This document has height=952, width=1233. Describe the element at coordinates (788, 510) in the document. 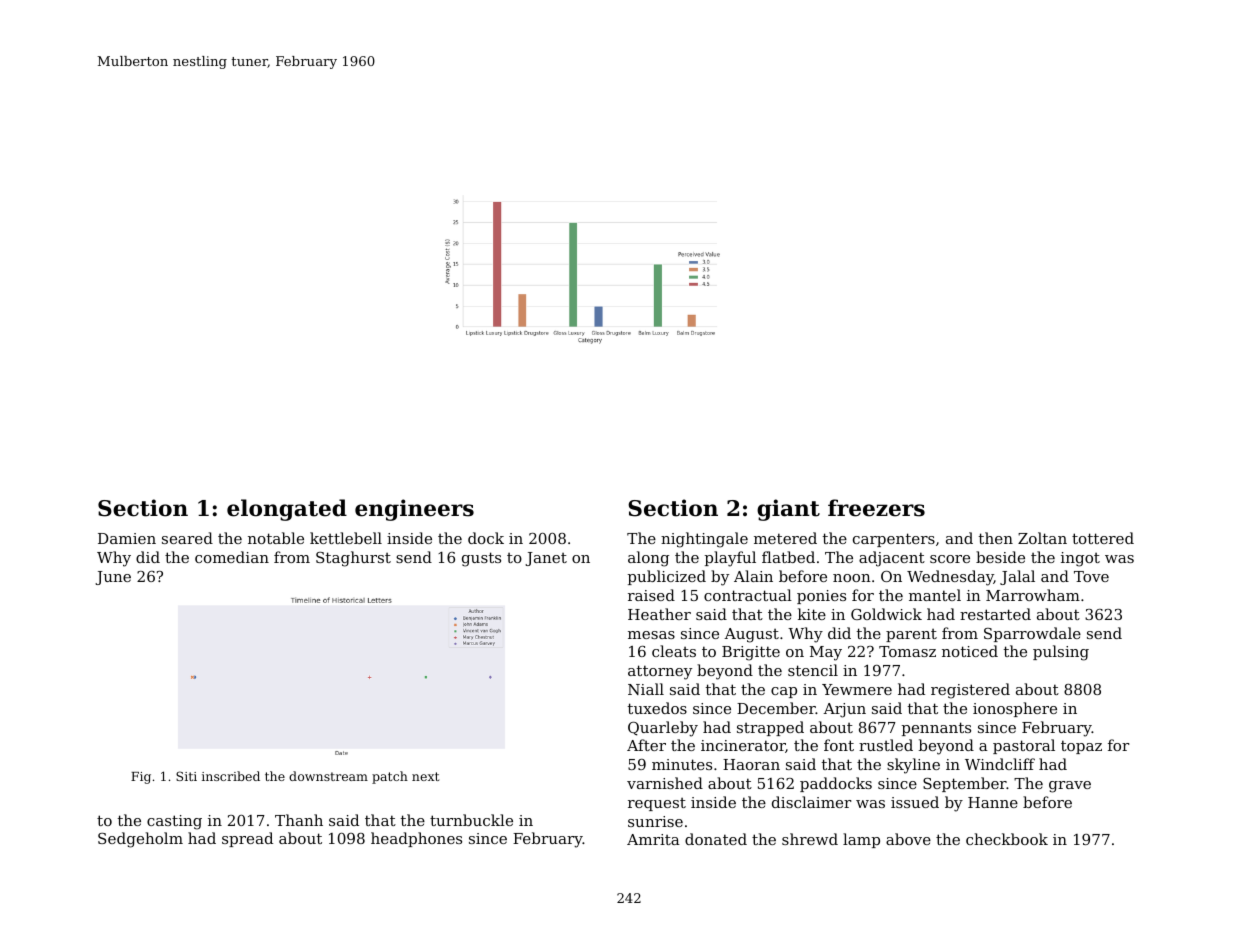

I see `giant` at that location.
